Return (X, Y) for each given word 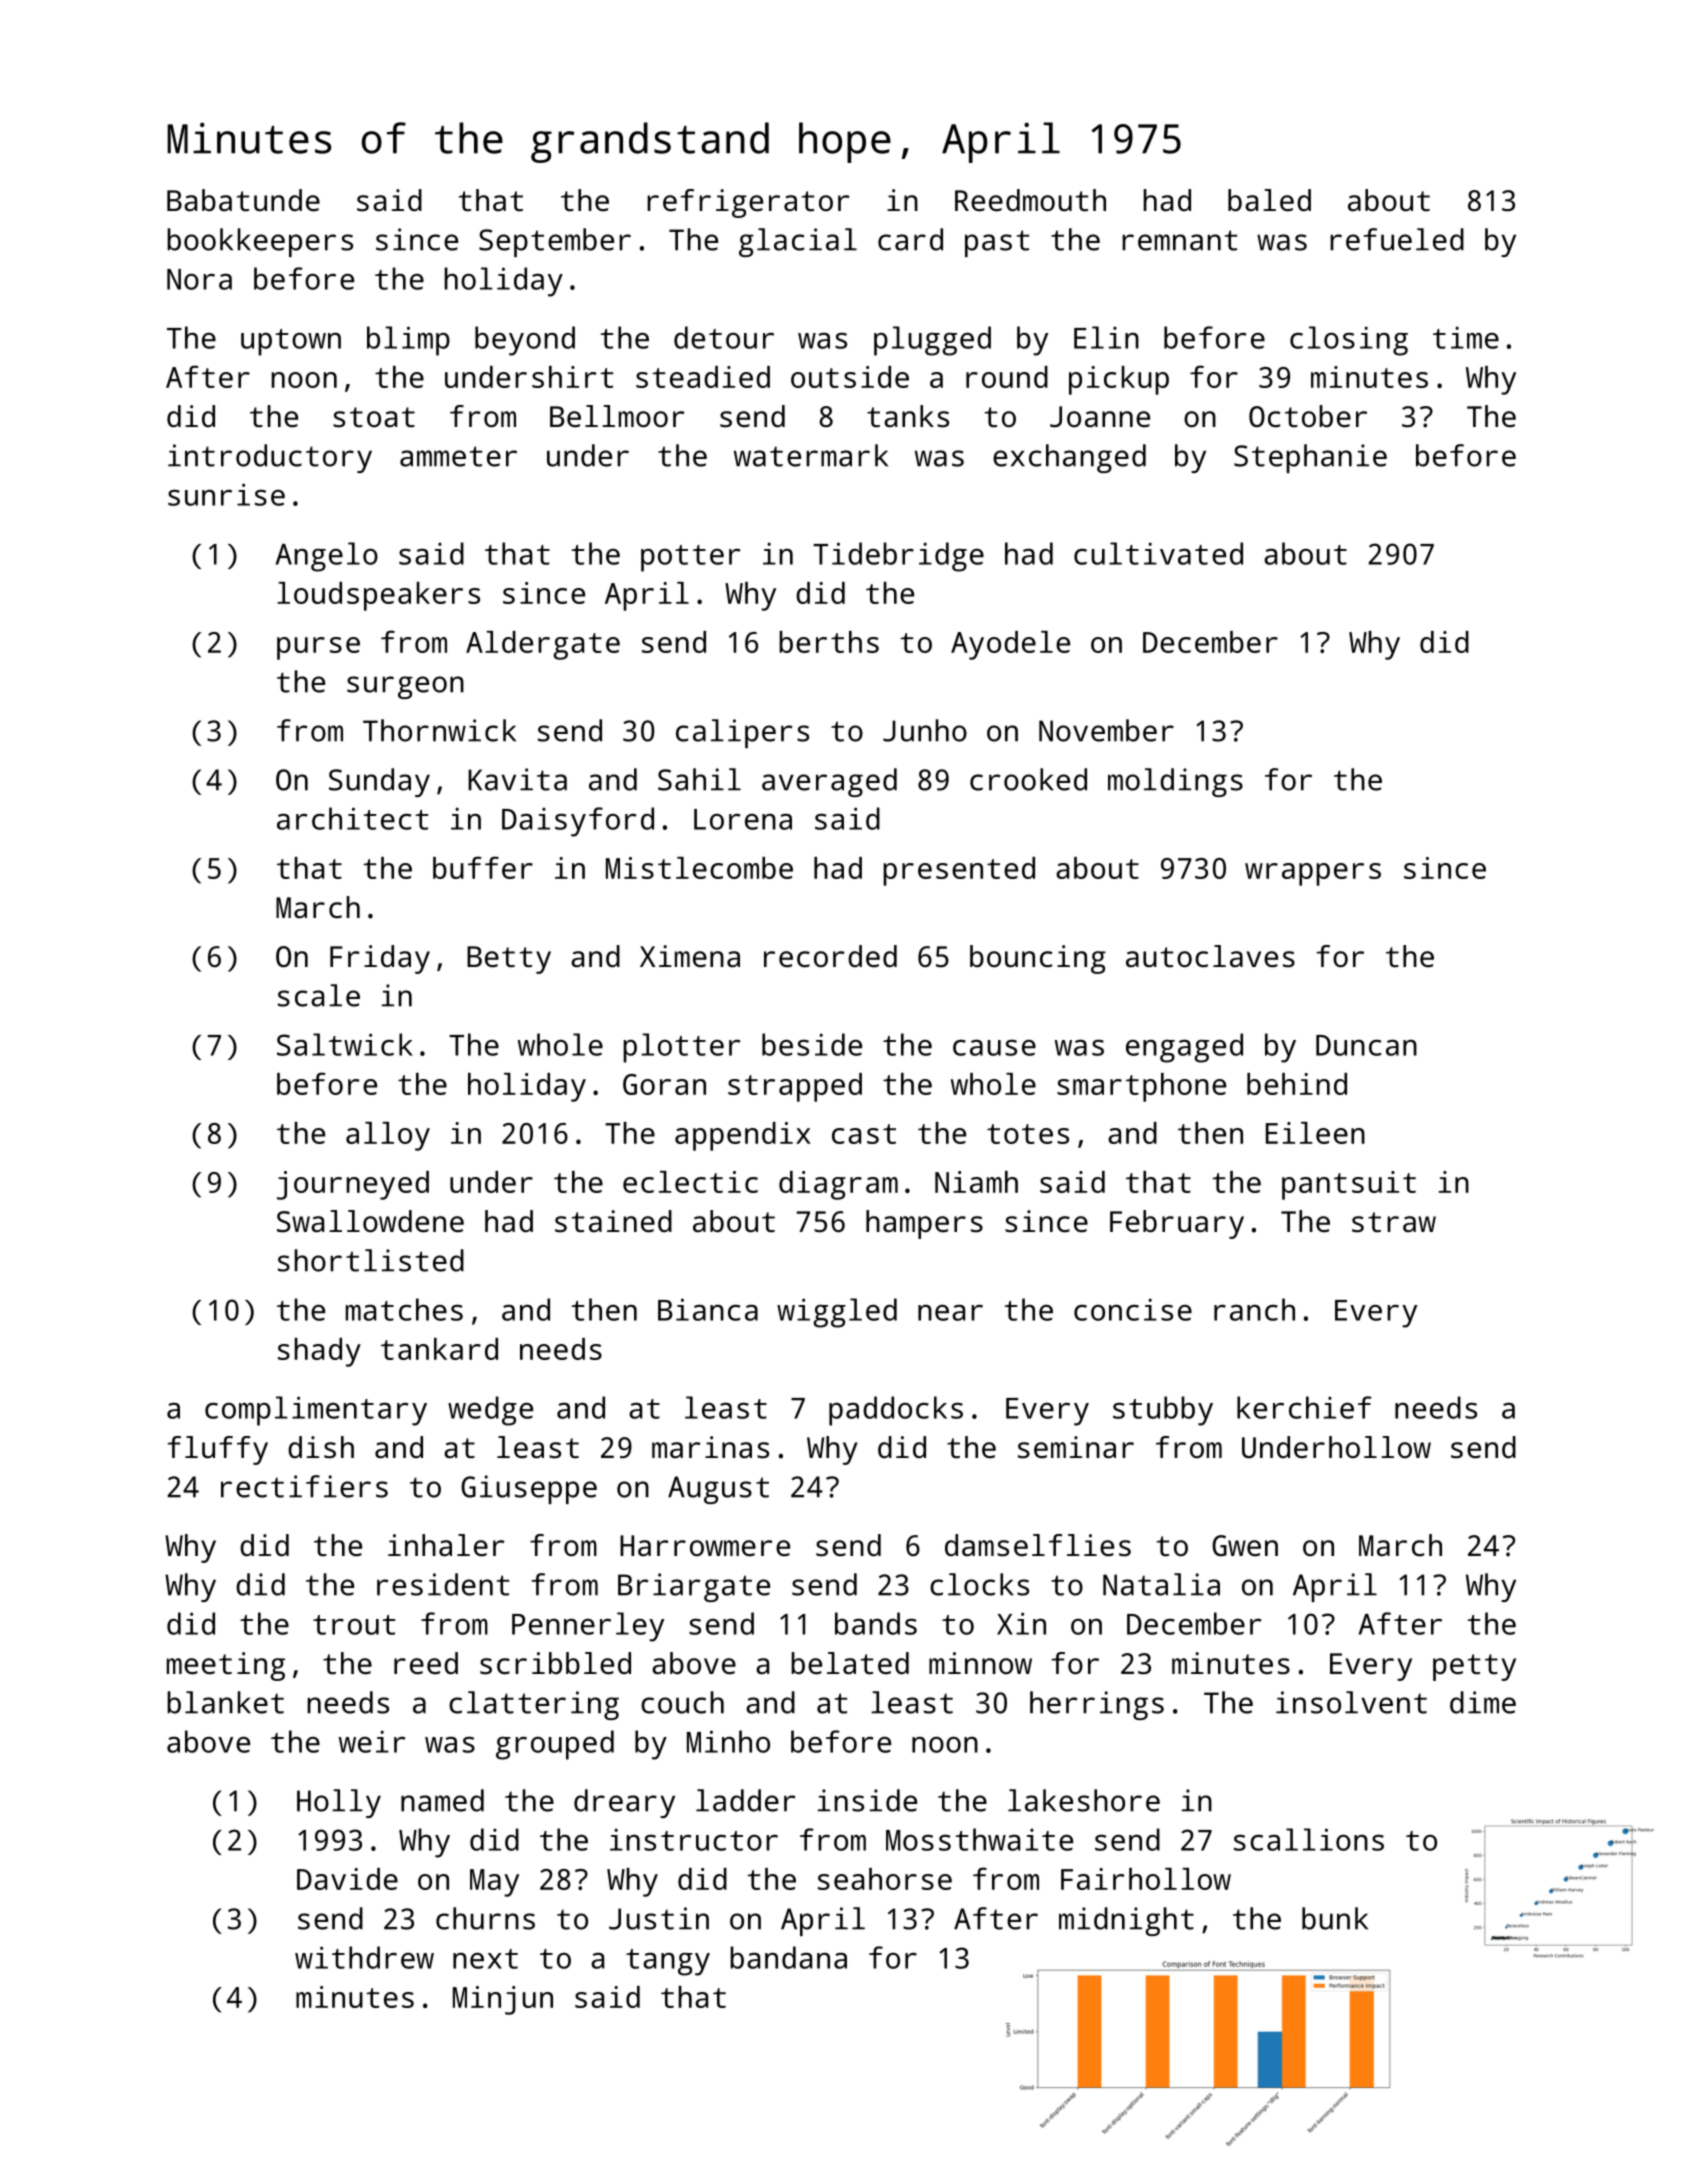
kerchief (1304, 1407)
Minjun (503, 2000)
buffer (483, 867)
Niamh (976, 1182)
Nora (199, 279)
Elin (1106, 337)
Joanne (1100, 417)
